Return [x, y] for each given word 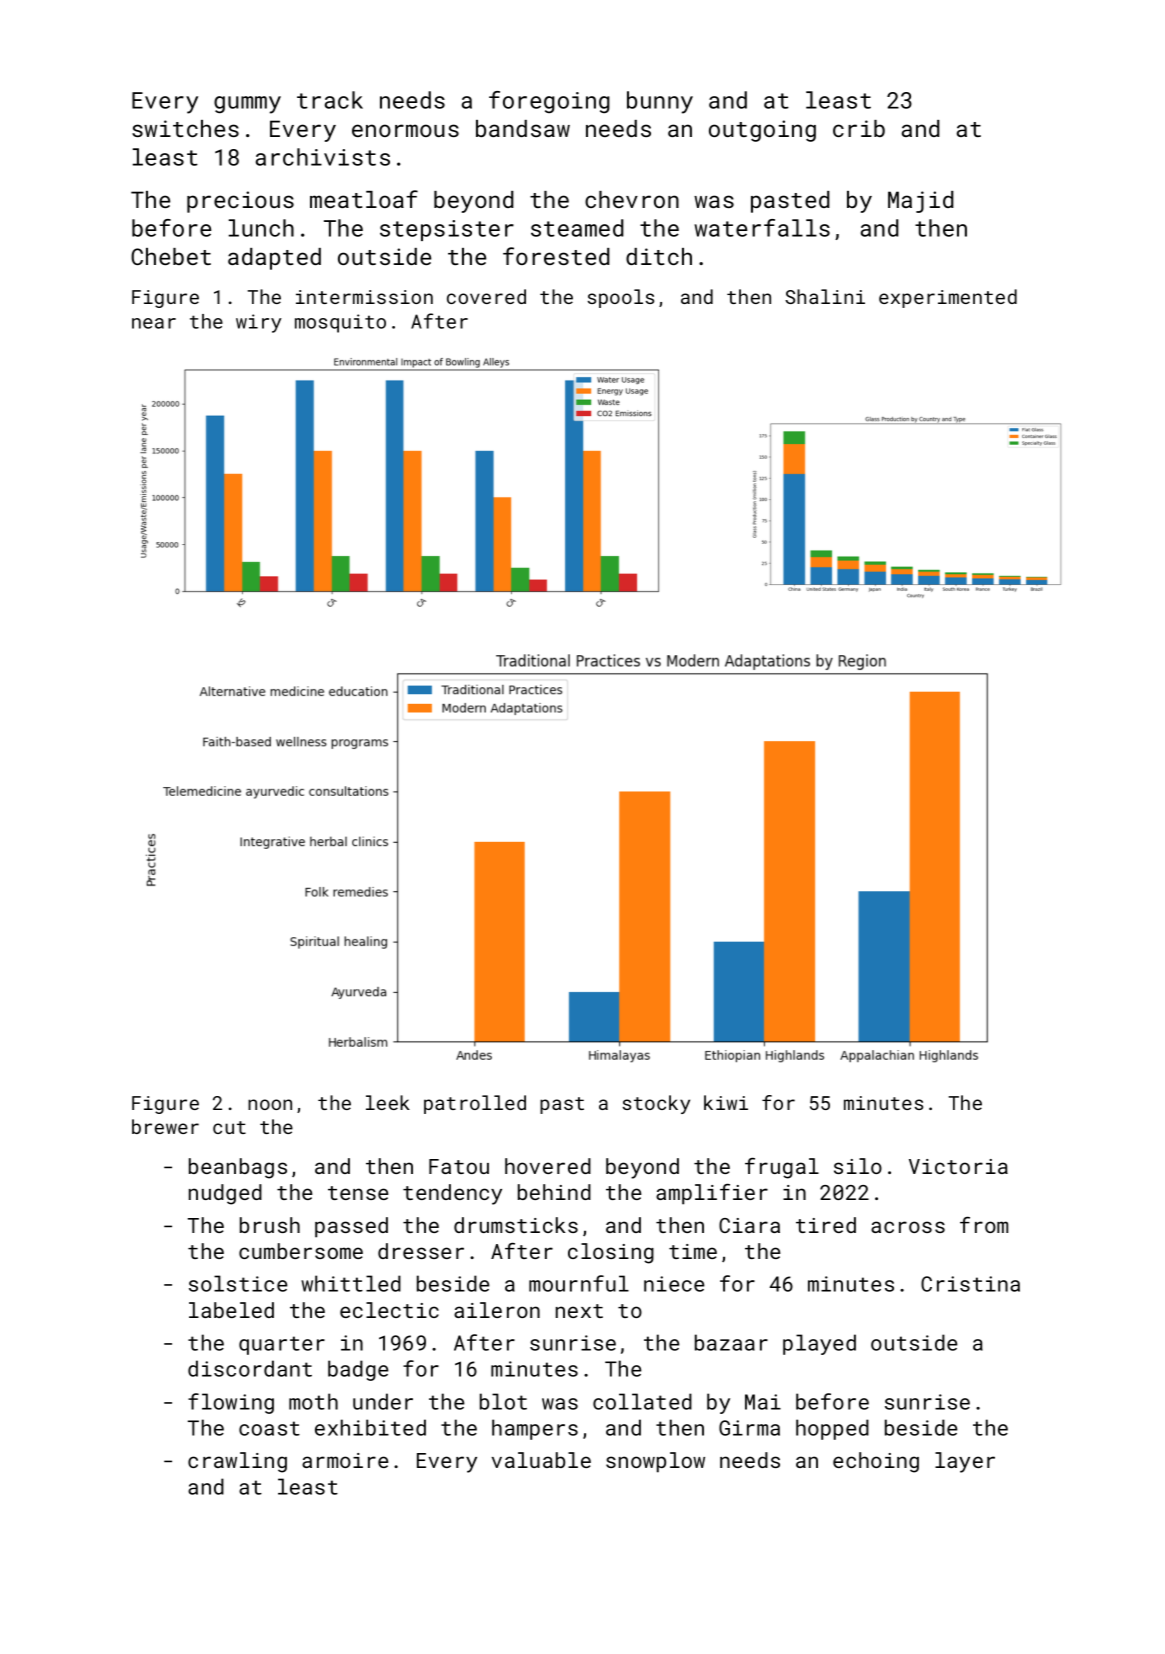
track [330, 100]
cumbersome [301, 1251]
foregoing [549, 102]
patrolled [475, 1104]
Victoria [958, 1166]
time [693, 1251]
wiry [259, 323]
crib [859, 128]
